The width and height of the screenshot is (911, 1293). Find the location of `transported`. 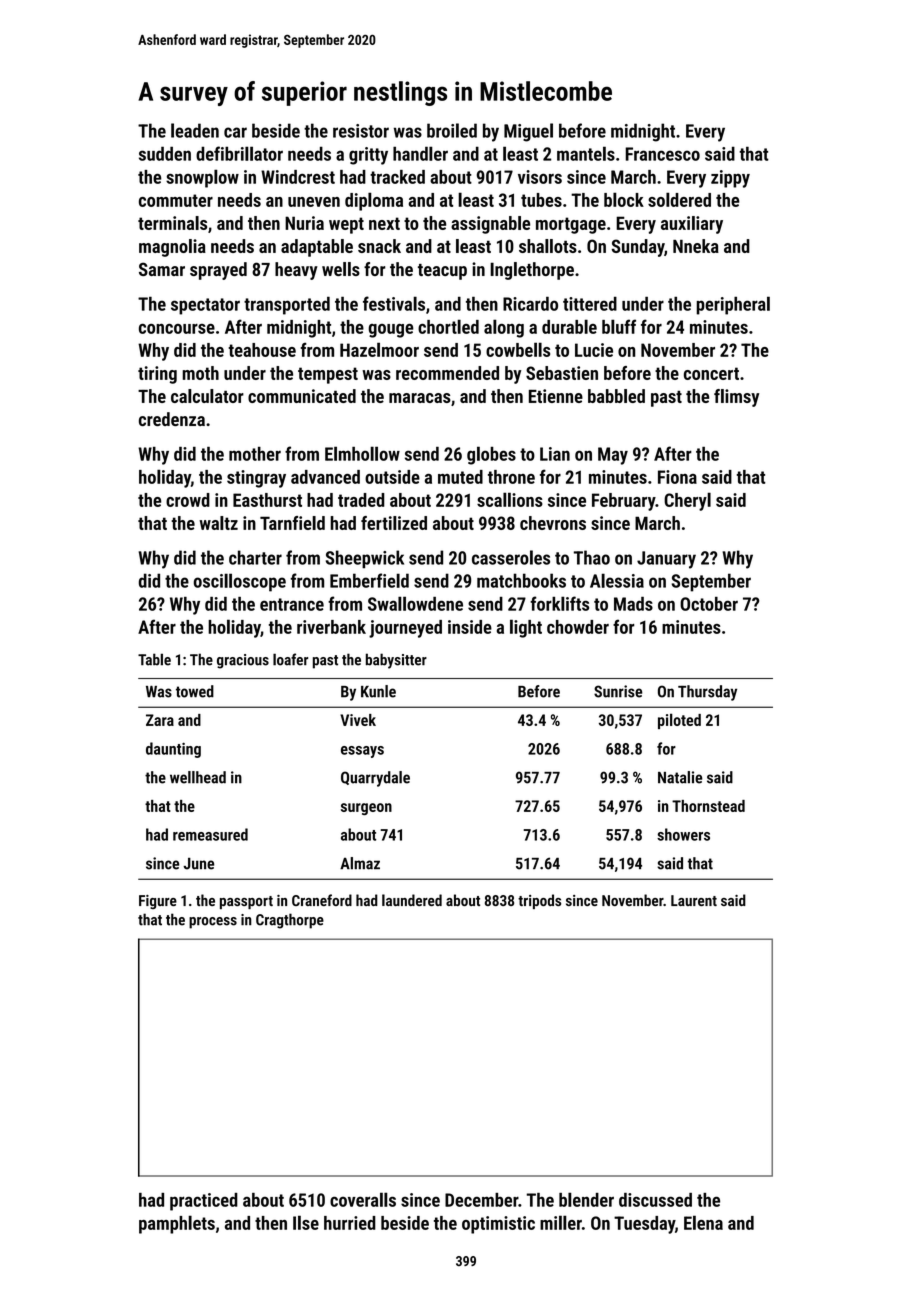

transported is located at coordinates (287, 305).
